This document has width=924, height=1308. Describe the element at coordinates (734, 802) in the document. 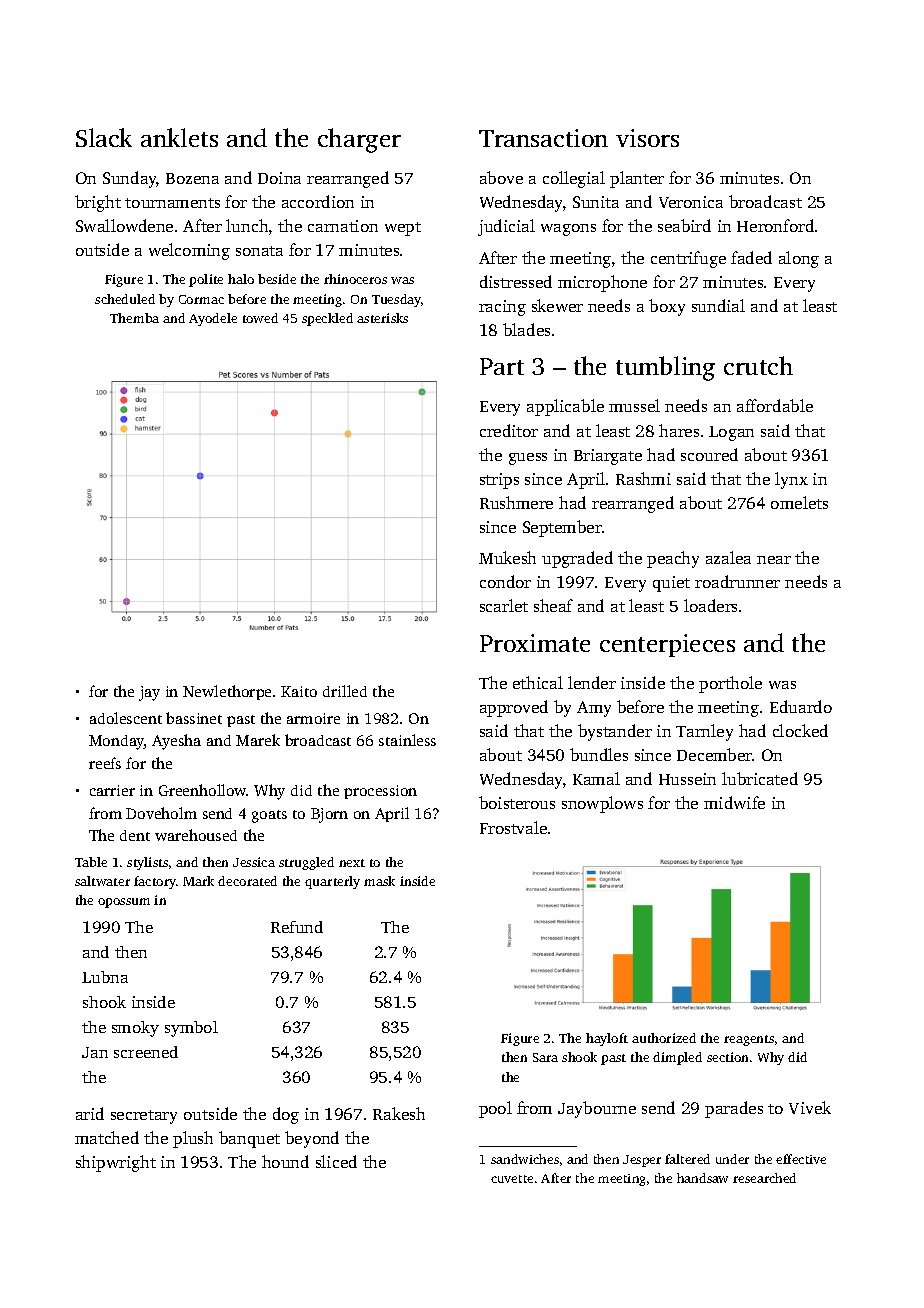

I see `midwife` at that location.
